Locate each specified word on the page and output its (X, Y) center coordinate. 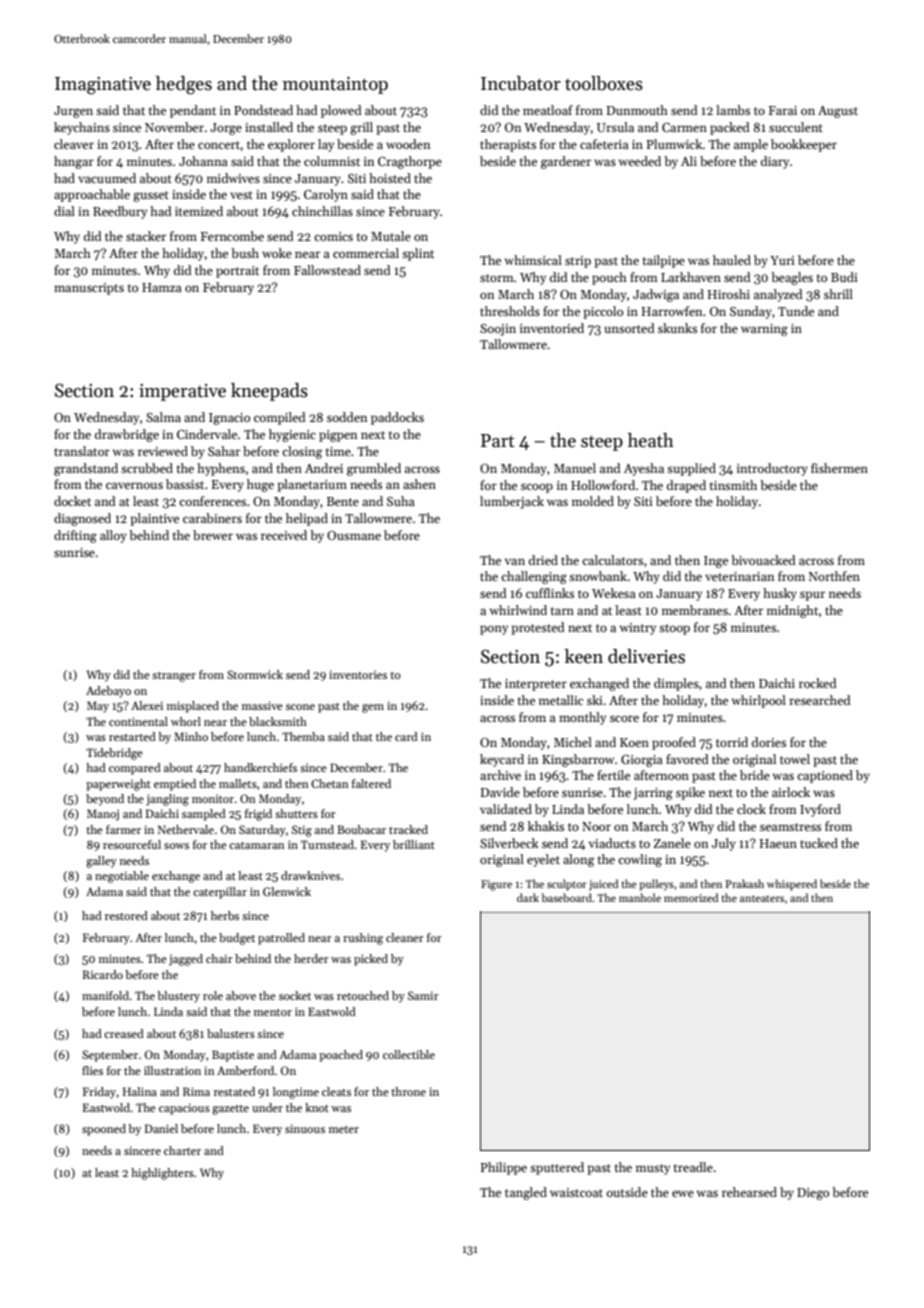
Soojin (498, 330)
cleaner (404, 937)
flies (92, 1070)
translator (82, 451)
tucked (819, 843)
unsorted (629, 328)
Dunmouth (637, 110)
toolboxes (604, 83)
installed (269, 127)
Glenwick (287, 891)
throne (408, 1091)
